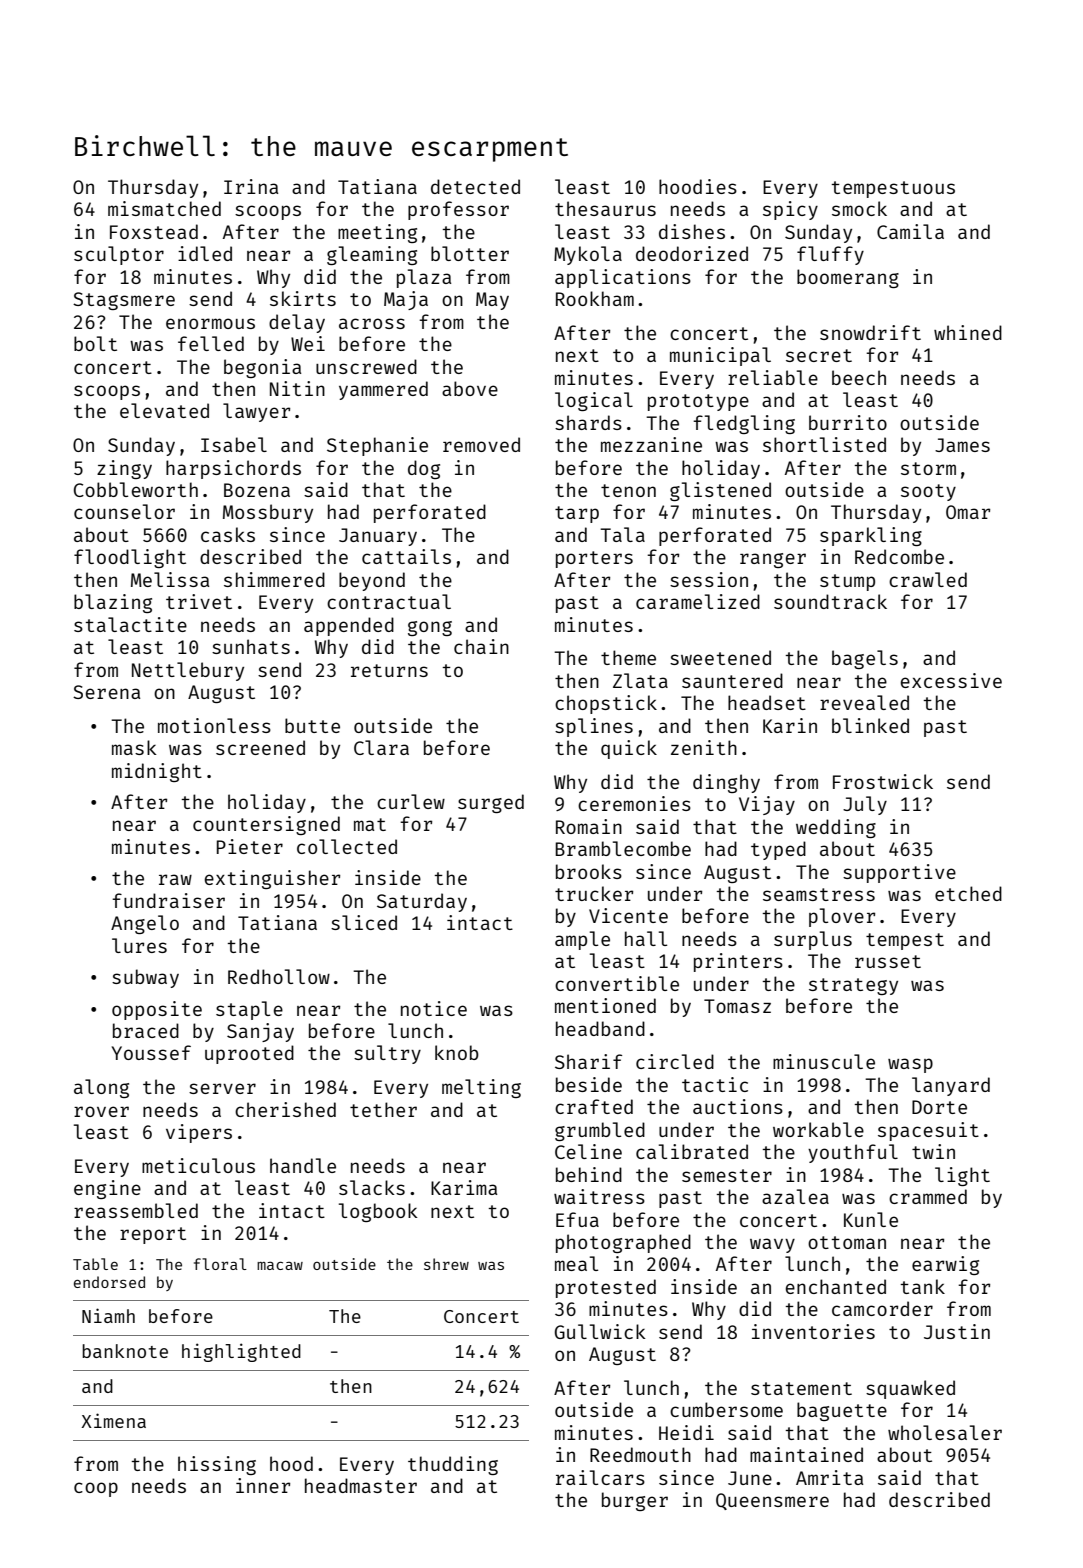 This page has height=1568, width=1083. I want to click on smock, so click(859, 208).
